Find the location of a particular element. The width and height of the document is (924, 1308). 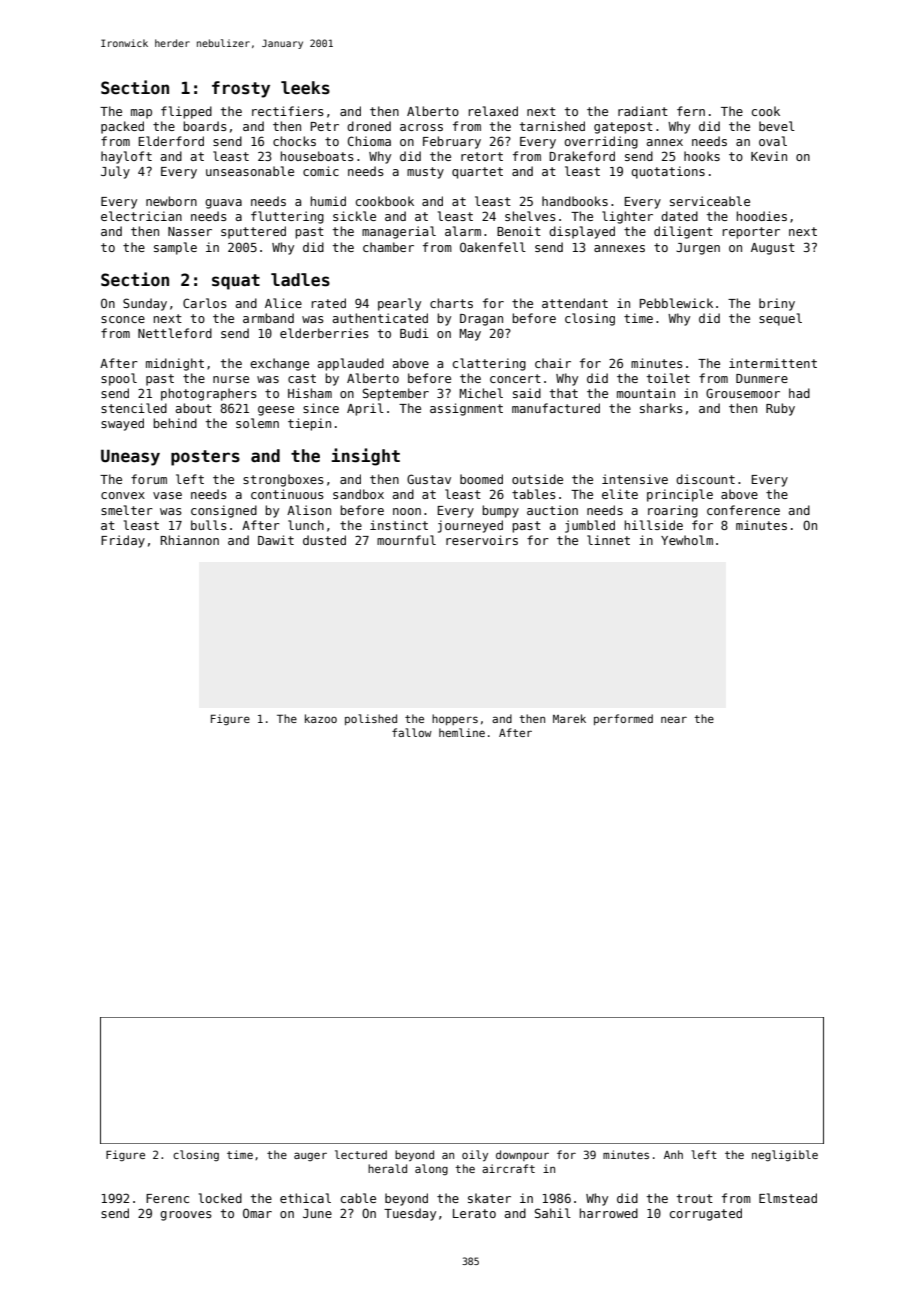

fallow is located at coordinates (412, 732).
